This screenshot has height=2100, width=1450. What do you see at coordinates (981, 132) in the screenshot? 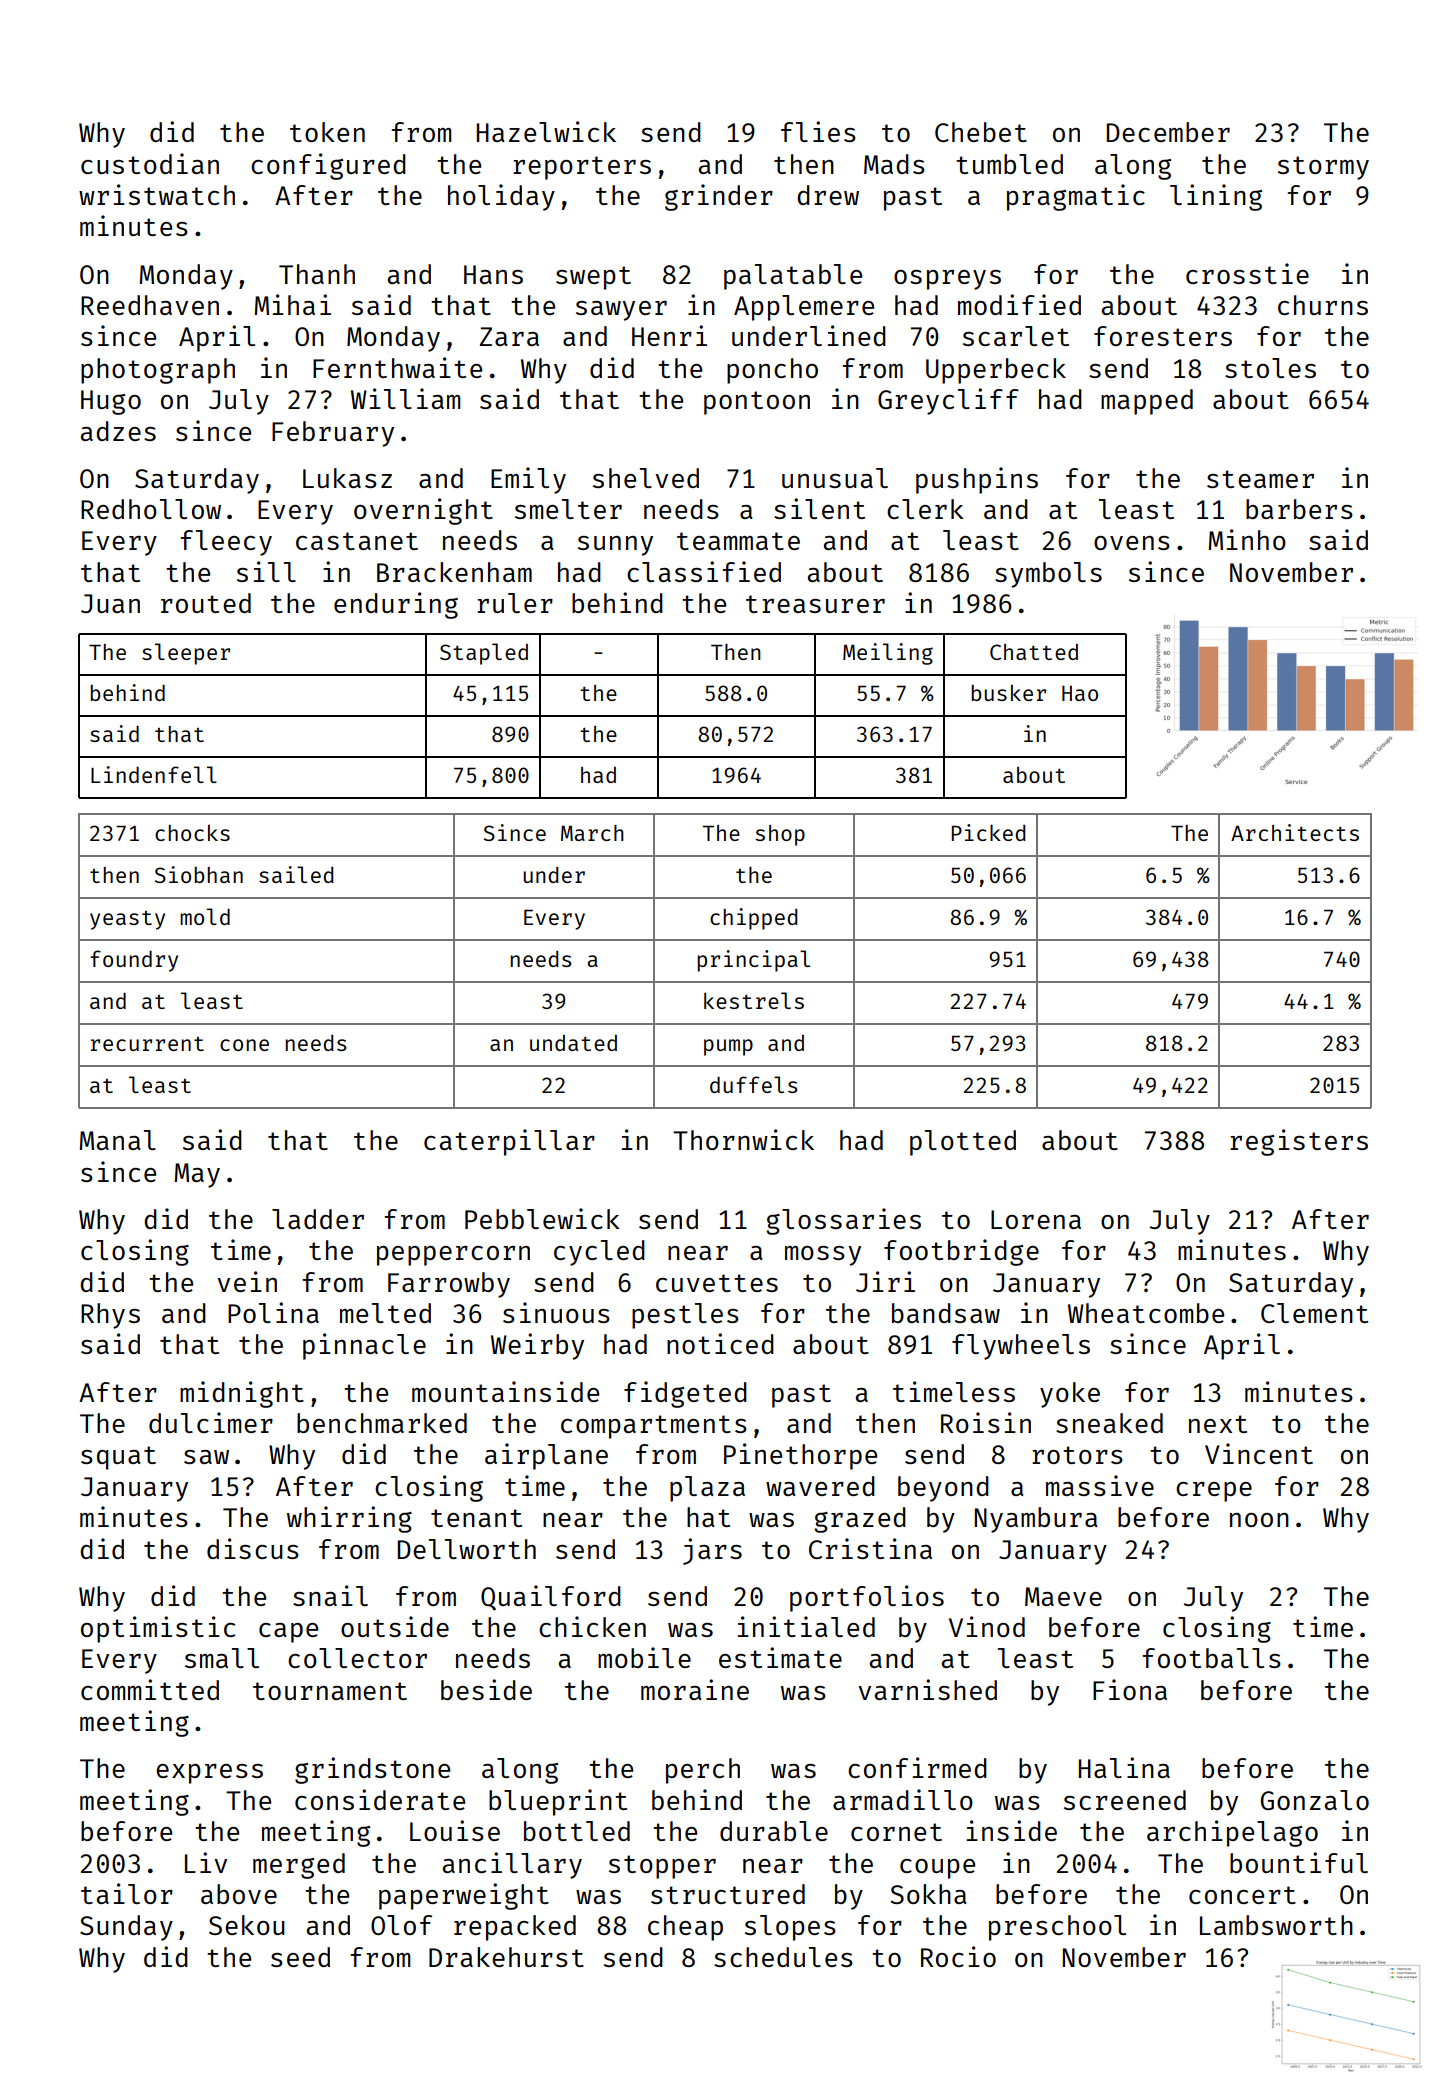
I see `Chebet` at bounding box center [981, 132].
